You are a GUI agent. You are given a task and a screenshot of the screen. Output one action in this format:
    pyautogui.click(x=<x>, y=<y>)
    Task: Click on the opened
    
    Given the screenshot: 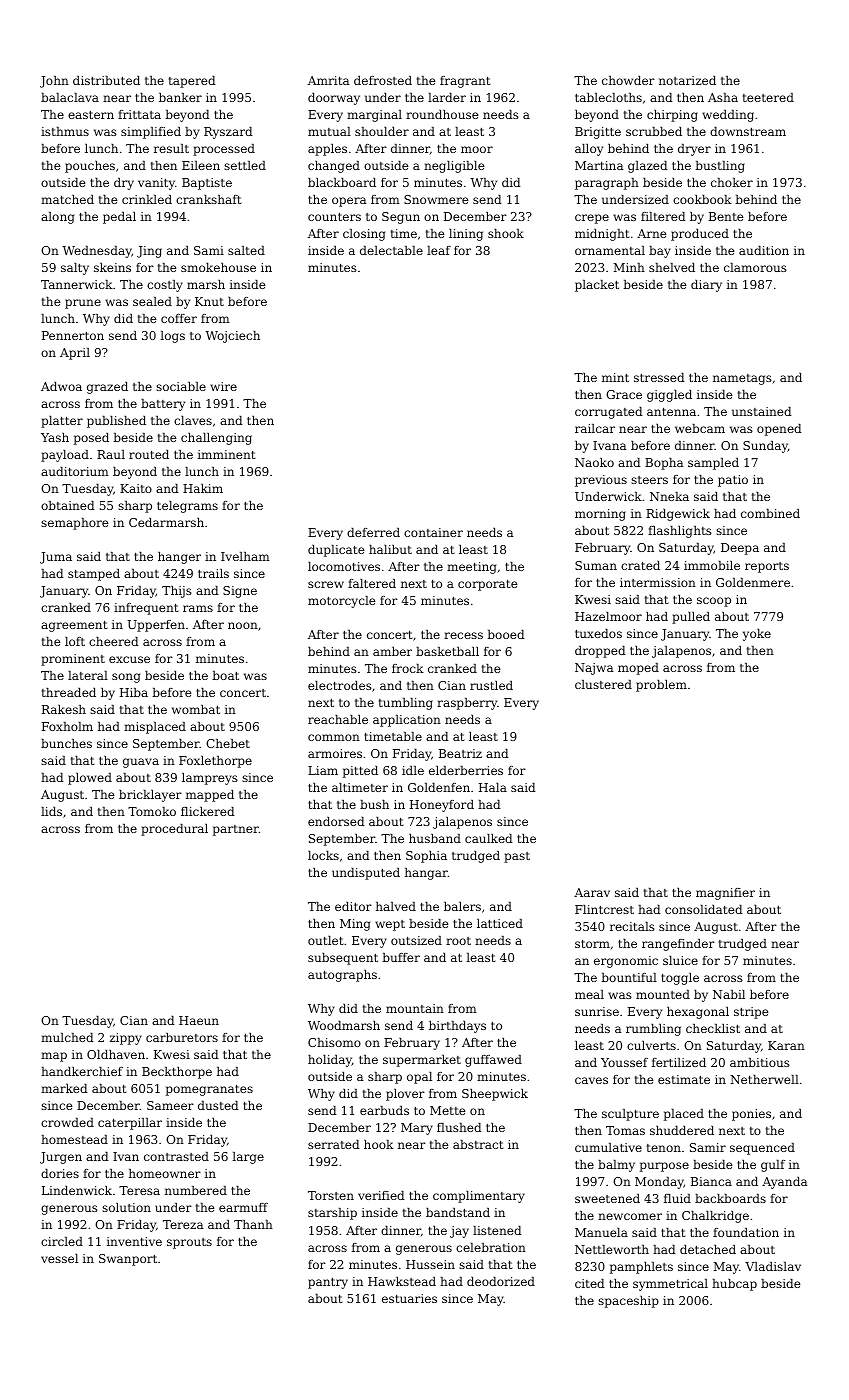 What is the action you would take?
    pyautogui.click(x=779, y=430)
